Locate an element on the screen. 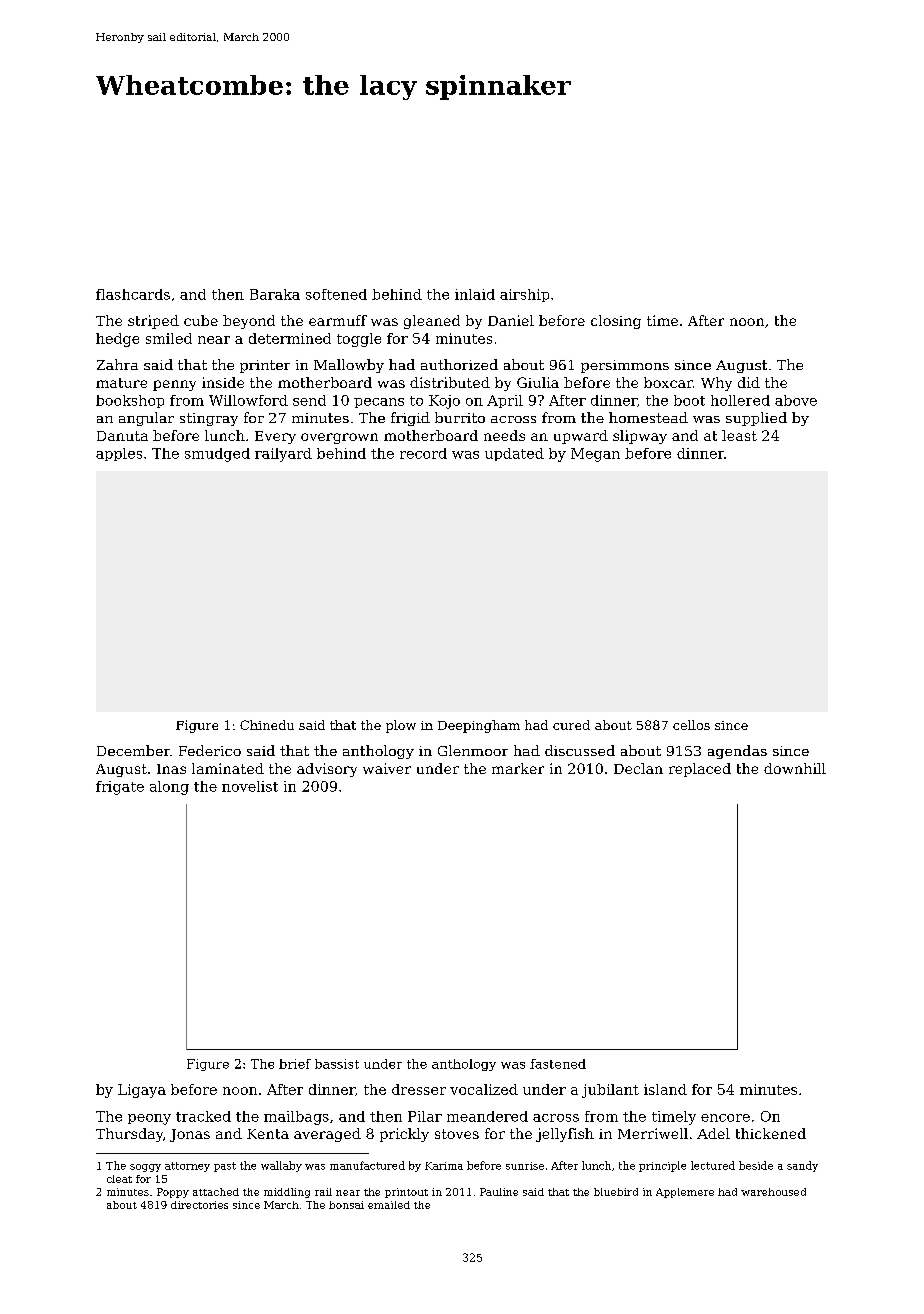  brief is located at coordinates (295, 1064).
